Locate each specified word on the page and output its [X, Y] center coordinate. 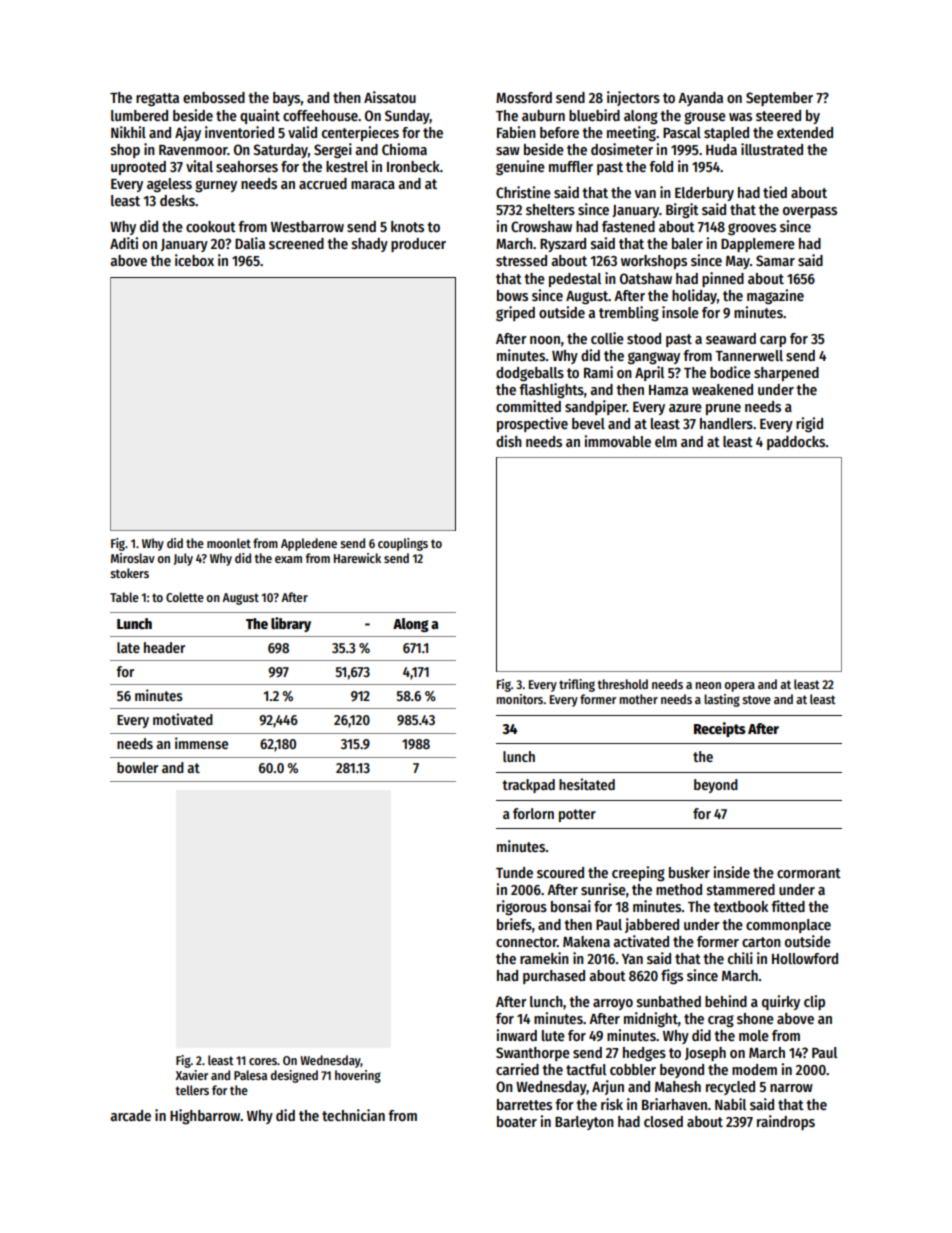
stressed [521, 260]
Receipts [720, 729]
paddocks [796, 443]
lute [553, 1035]
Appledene [309, 544]
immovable [617, 441]
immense [201, 743]
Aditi [124, 243]
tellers [192, 1090]
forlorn [533, 813]
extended [805, 132]
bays [286, 99]
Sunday [407, 117]
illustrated [772, 149]
